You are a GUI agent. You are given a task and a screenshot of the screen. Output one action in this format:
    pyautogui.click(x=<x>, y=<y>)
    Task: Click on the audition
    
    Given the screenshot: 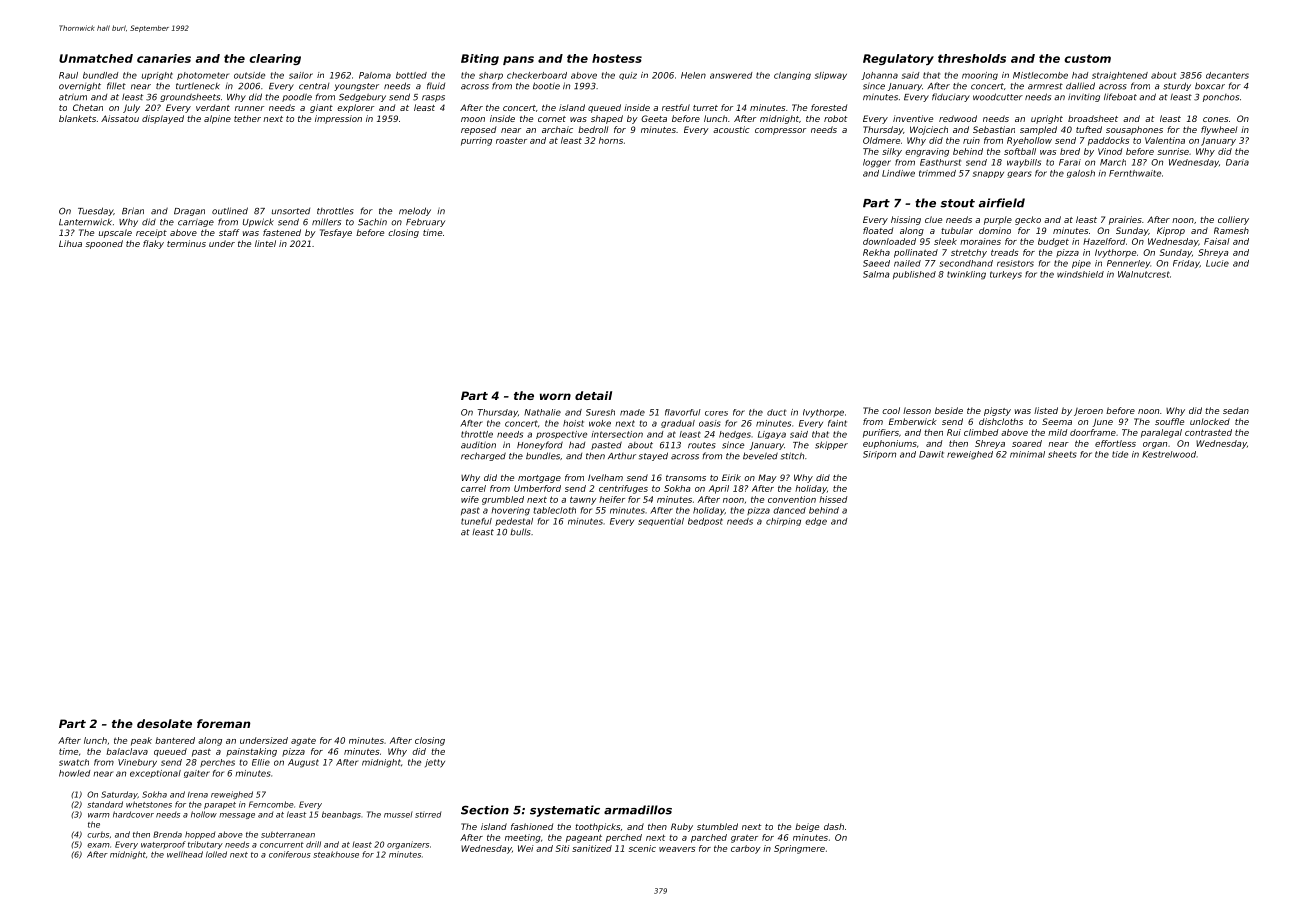 What is the action you would take?
    pyautogui.click(x=478, y=445)
